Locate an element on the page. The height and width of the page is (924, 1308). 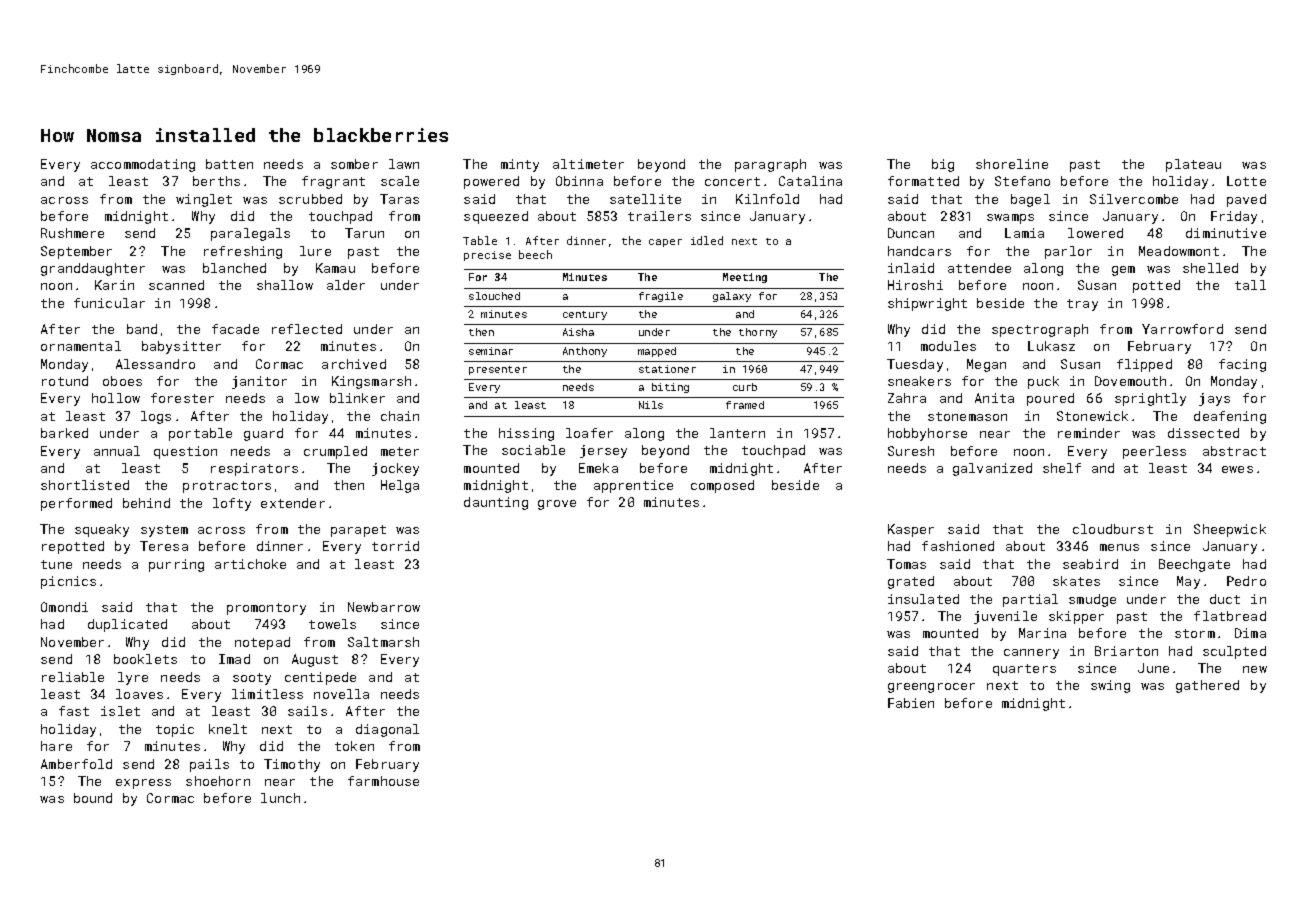
shoreline is located at coordinates (1012, 164).
